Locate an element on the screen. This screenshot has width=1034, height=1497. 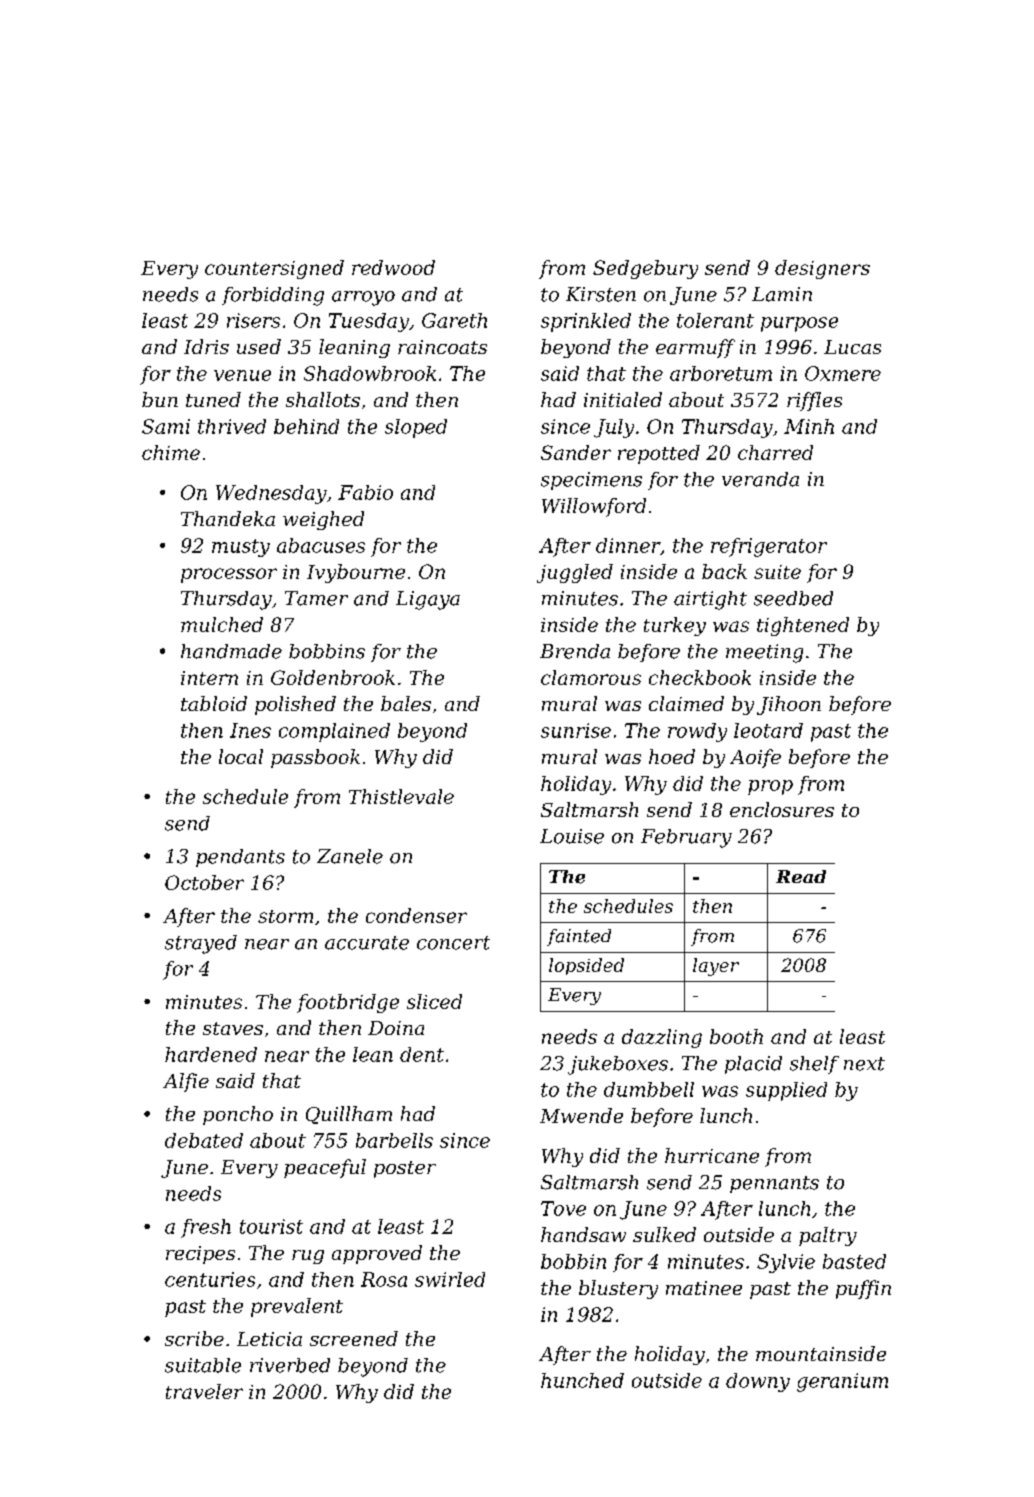
musty is located at coordinates (241, 548).
